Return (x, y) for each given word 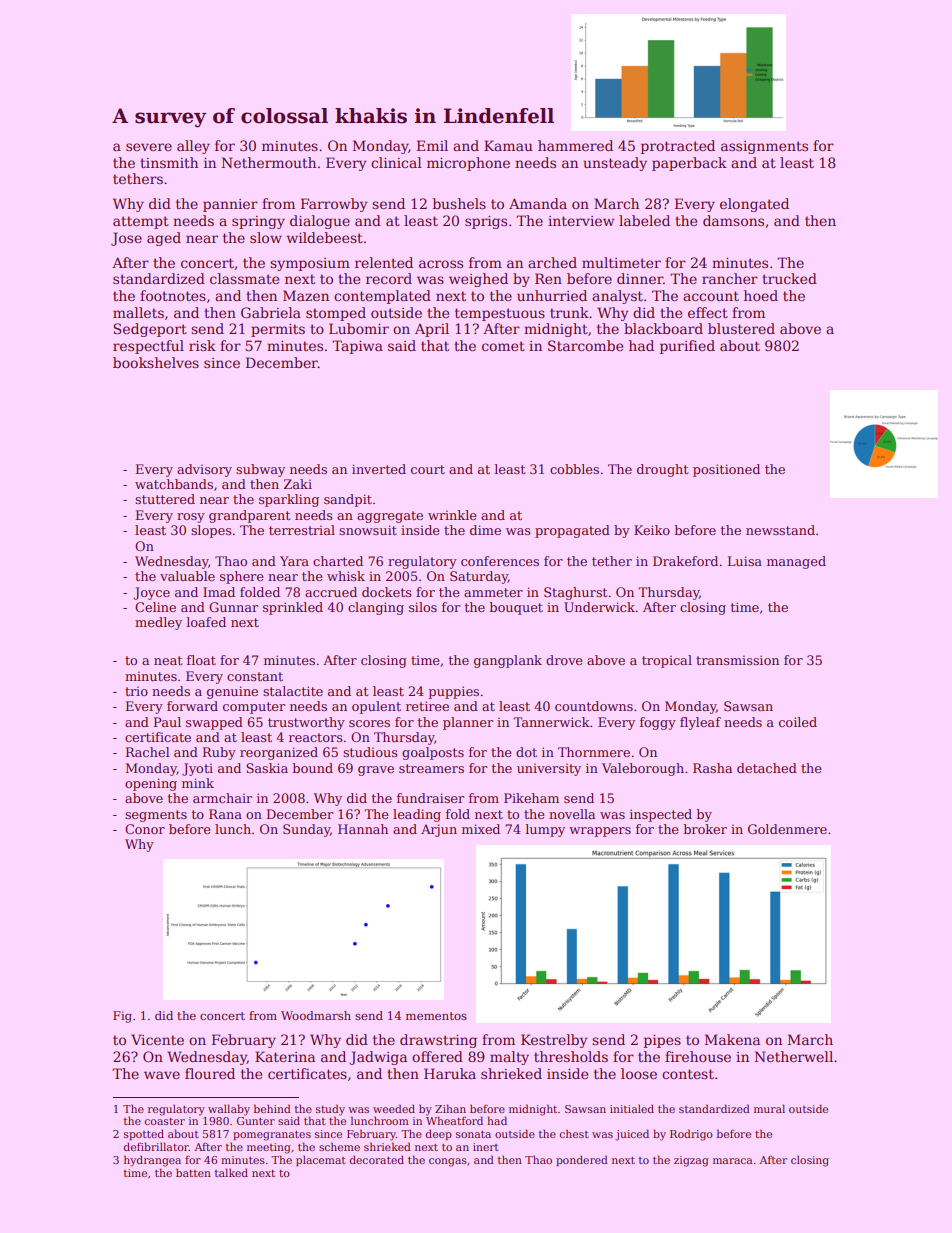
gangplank (508, 661)
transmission (737, 660)
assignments (764, 147)
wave (162, 1075)
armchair (222, 798)
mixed (481, 829)
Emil (432, 145)
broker (705, 829)
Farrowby (334, 205)
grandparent (249, 516)
